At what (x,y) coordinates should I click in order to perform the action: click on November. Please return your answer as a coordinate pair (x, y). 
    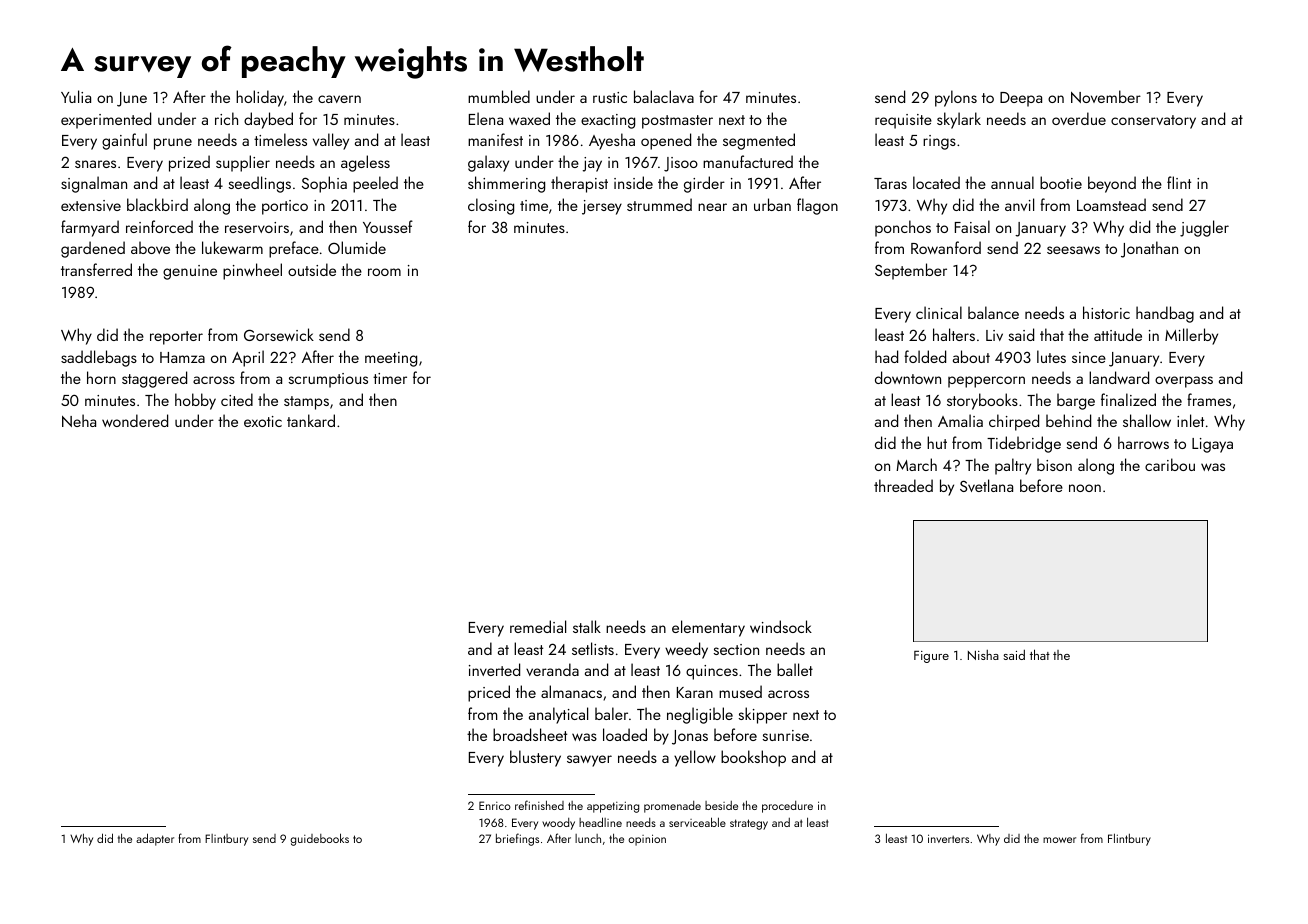
    Looking at the image, I should click on (1106, 96).
